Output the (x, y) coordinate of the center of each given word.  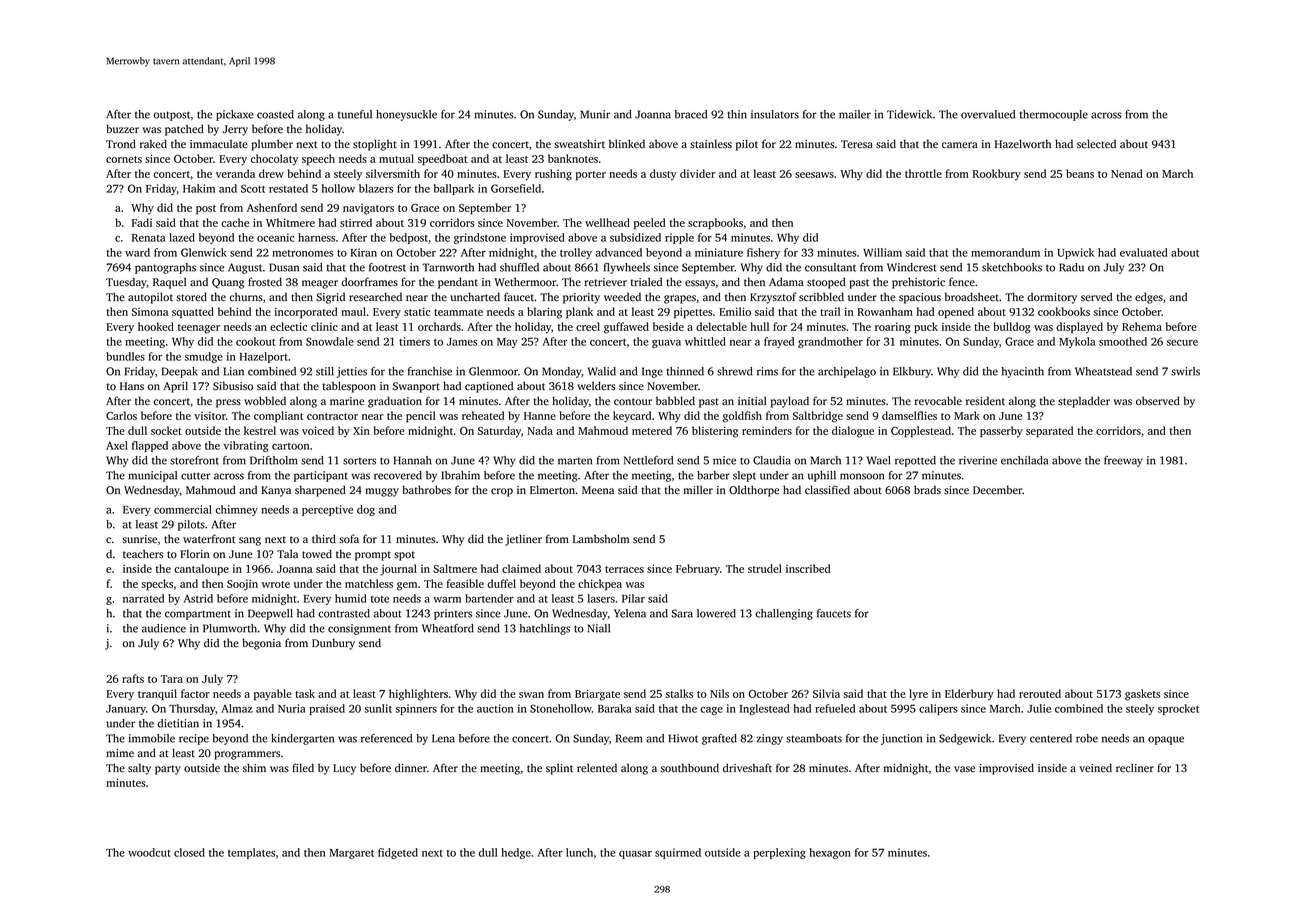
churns (246, 297)
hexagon (830, 853)
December (997, 490)
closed (189, 852)
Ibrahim (460, 475)
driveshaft (747, 768)
